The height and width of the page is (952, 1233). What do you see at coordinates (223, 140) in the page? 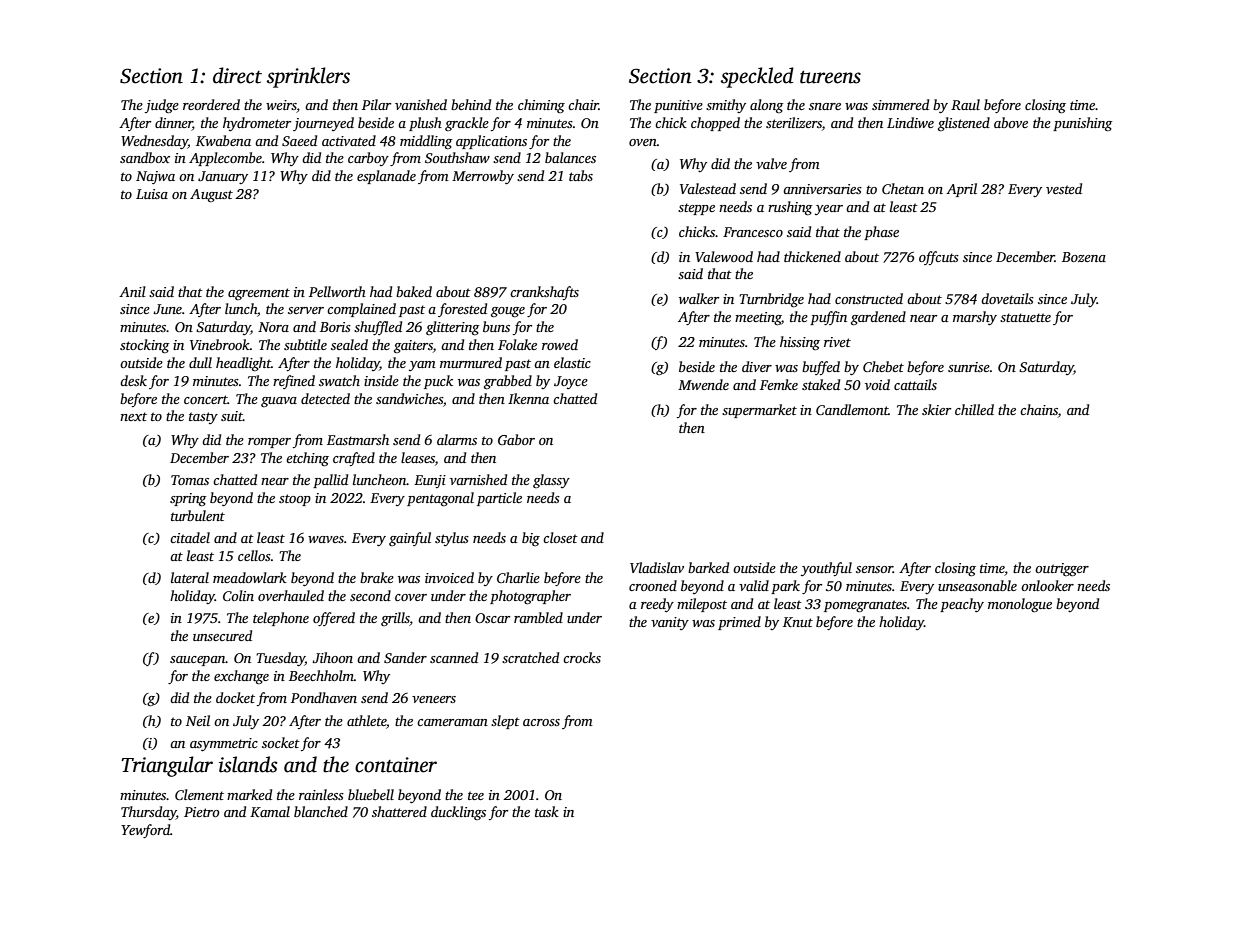
I see `Kwabena` at bounding box center [223, 140].
